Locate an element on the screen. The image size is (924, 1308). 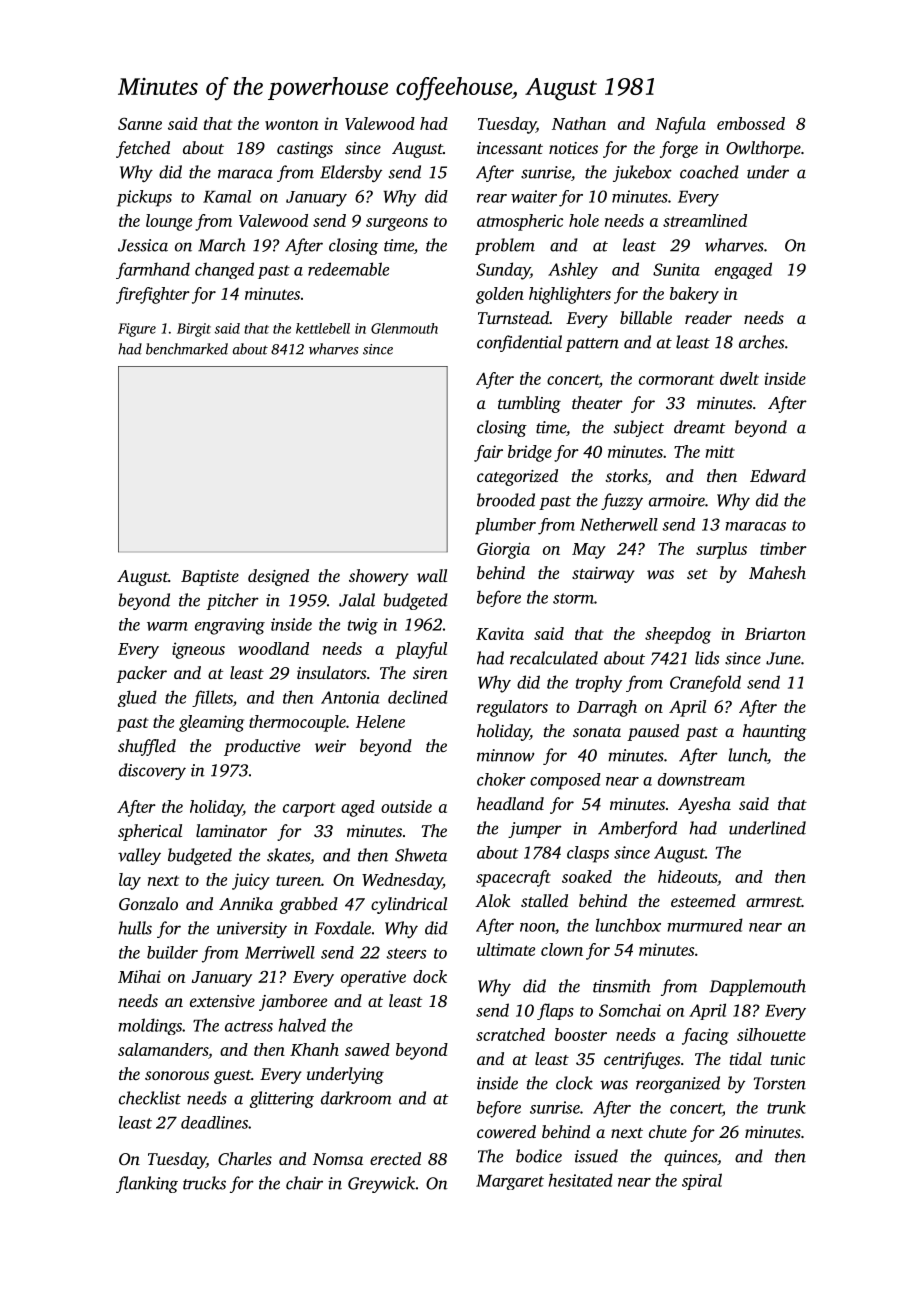
Nathan is located at coordinates (579, 123).
